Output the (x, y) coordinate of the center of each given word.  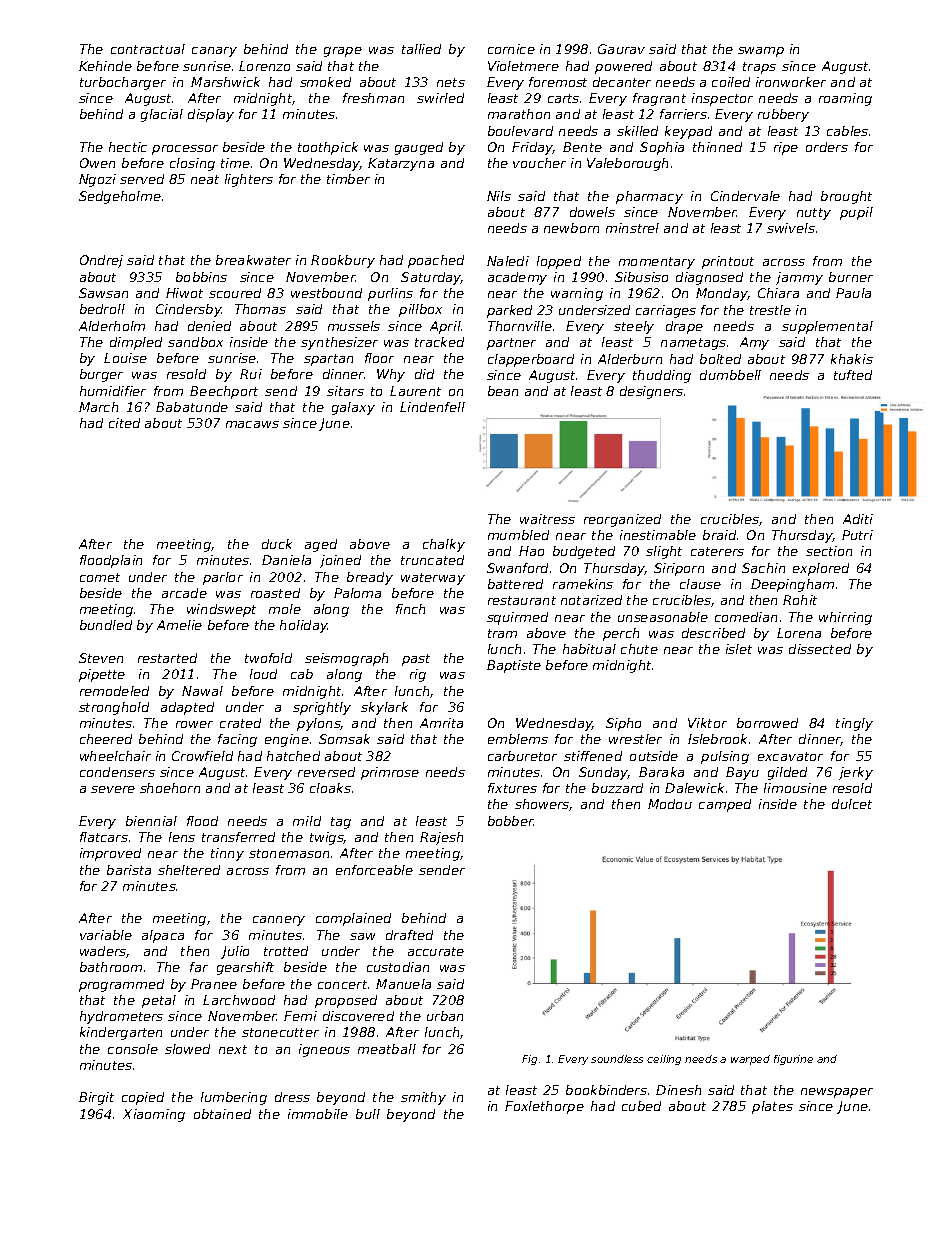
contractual (148, 49)
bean (503, 391)
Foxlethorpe (544, 1107)
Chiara (778, 293)
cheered (106, 739)
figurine (793, 1060)
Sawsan (103, 293)
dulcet (852, 804)
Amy (754, 343)
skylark (384, 708)
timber (348, 179)
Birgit (96, 1098)
